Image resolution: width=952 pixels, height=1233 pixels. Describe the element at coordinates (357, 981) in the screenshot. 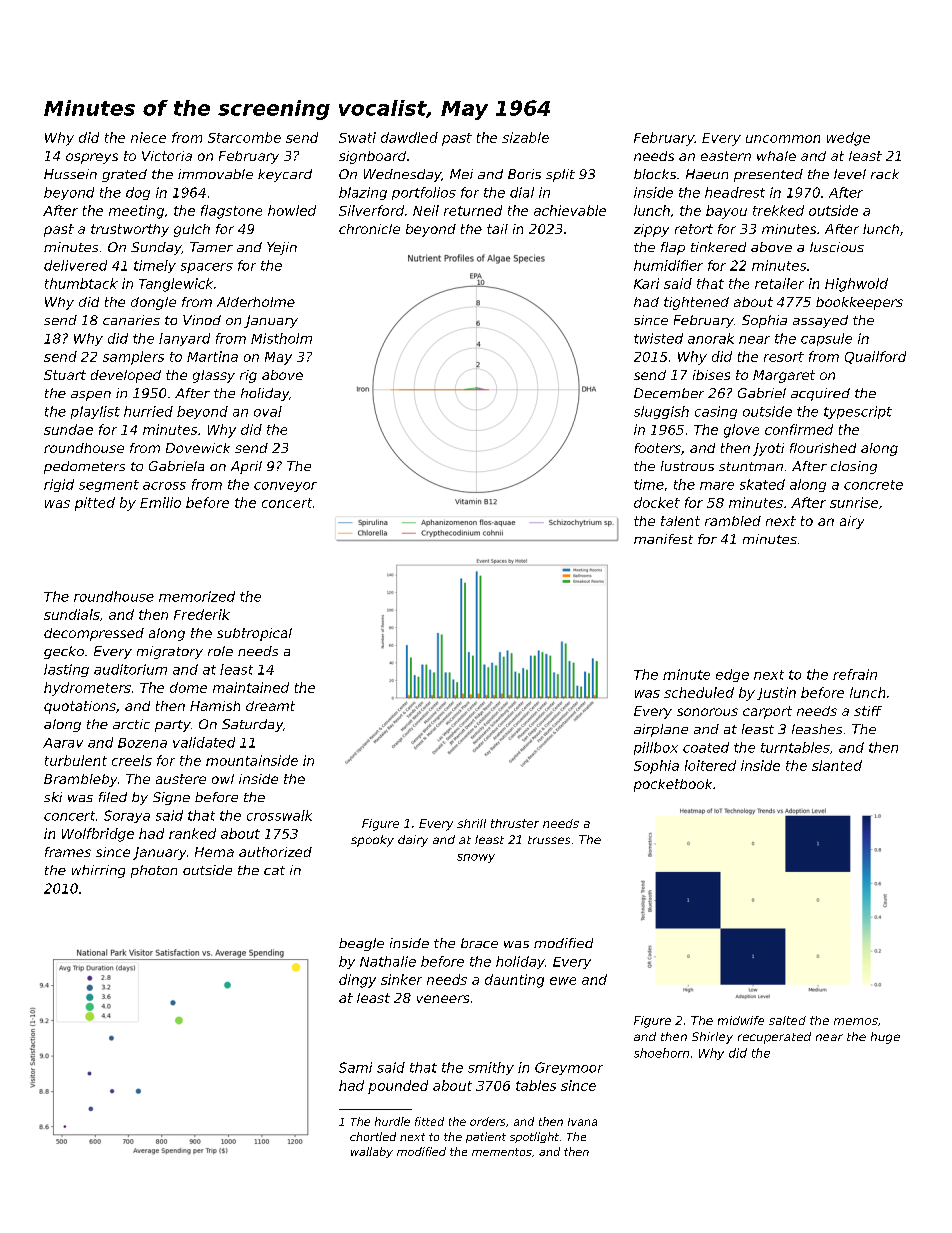

I see `dingy` at that location.
